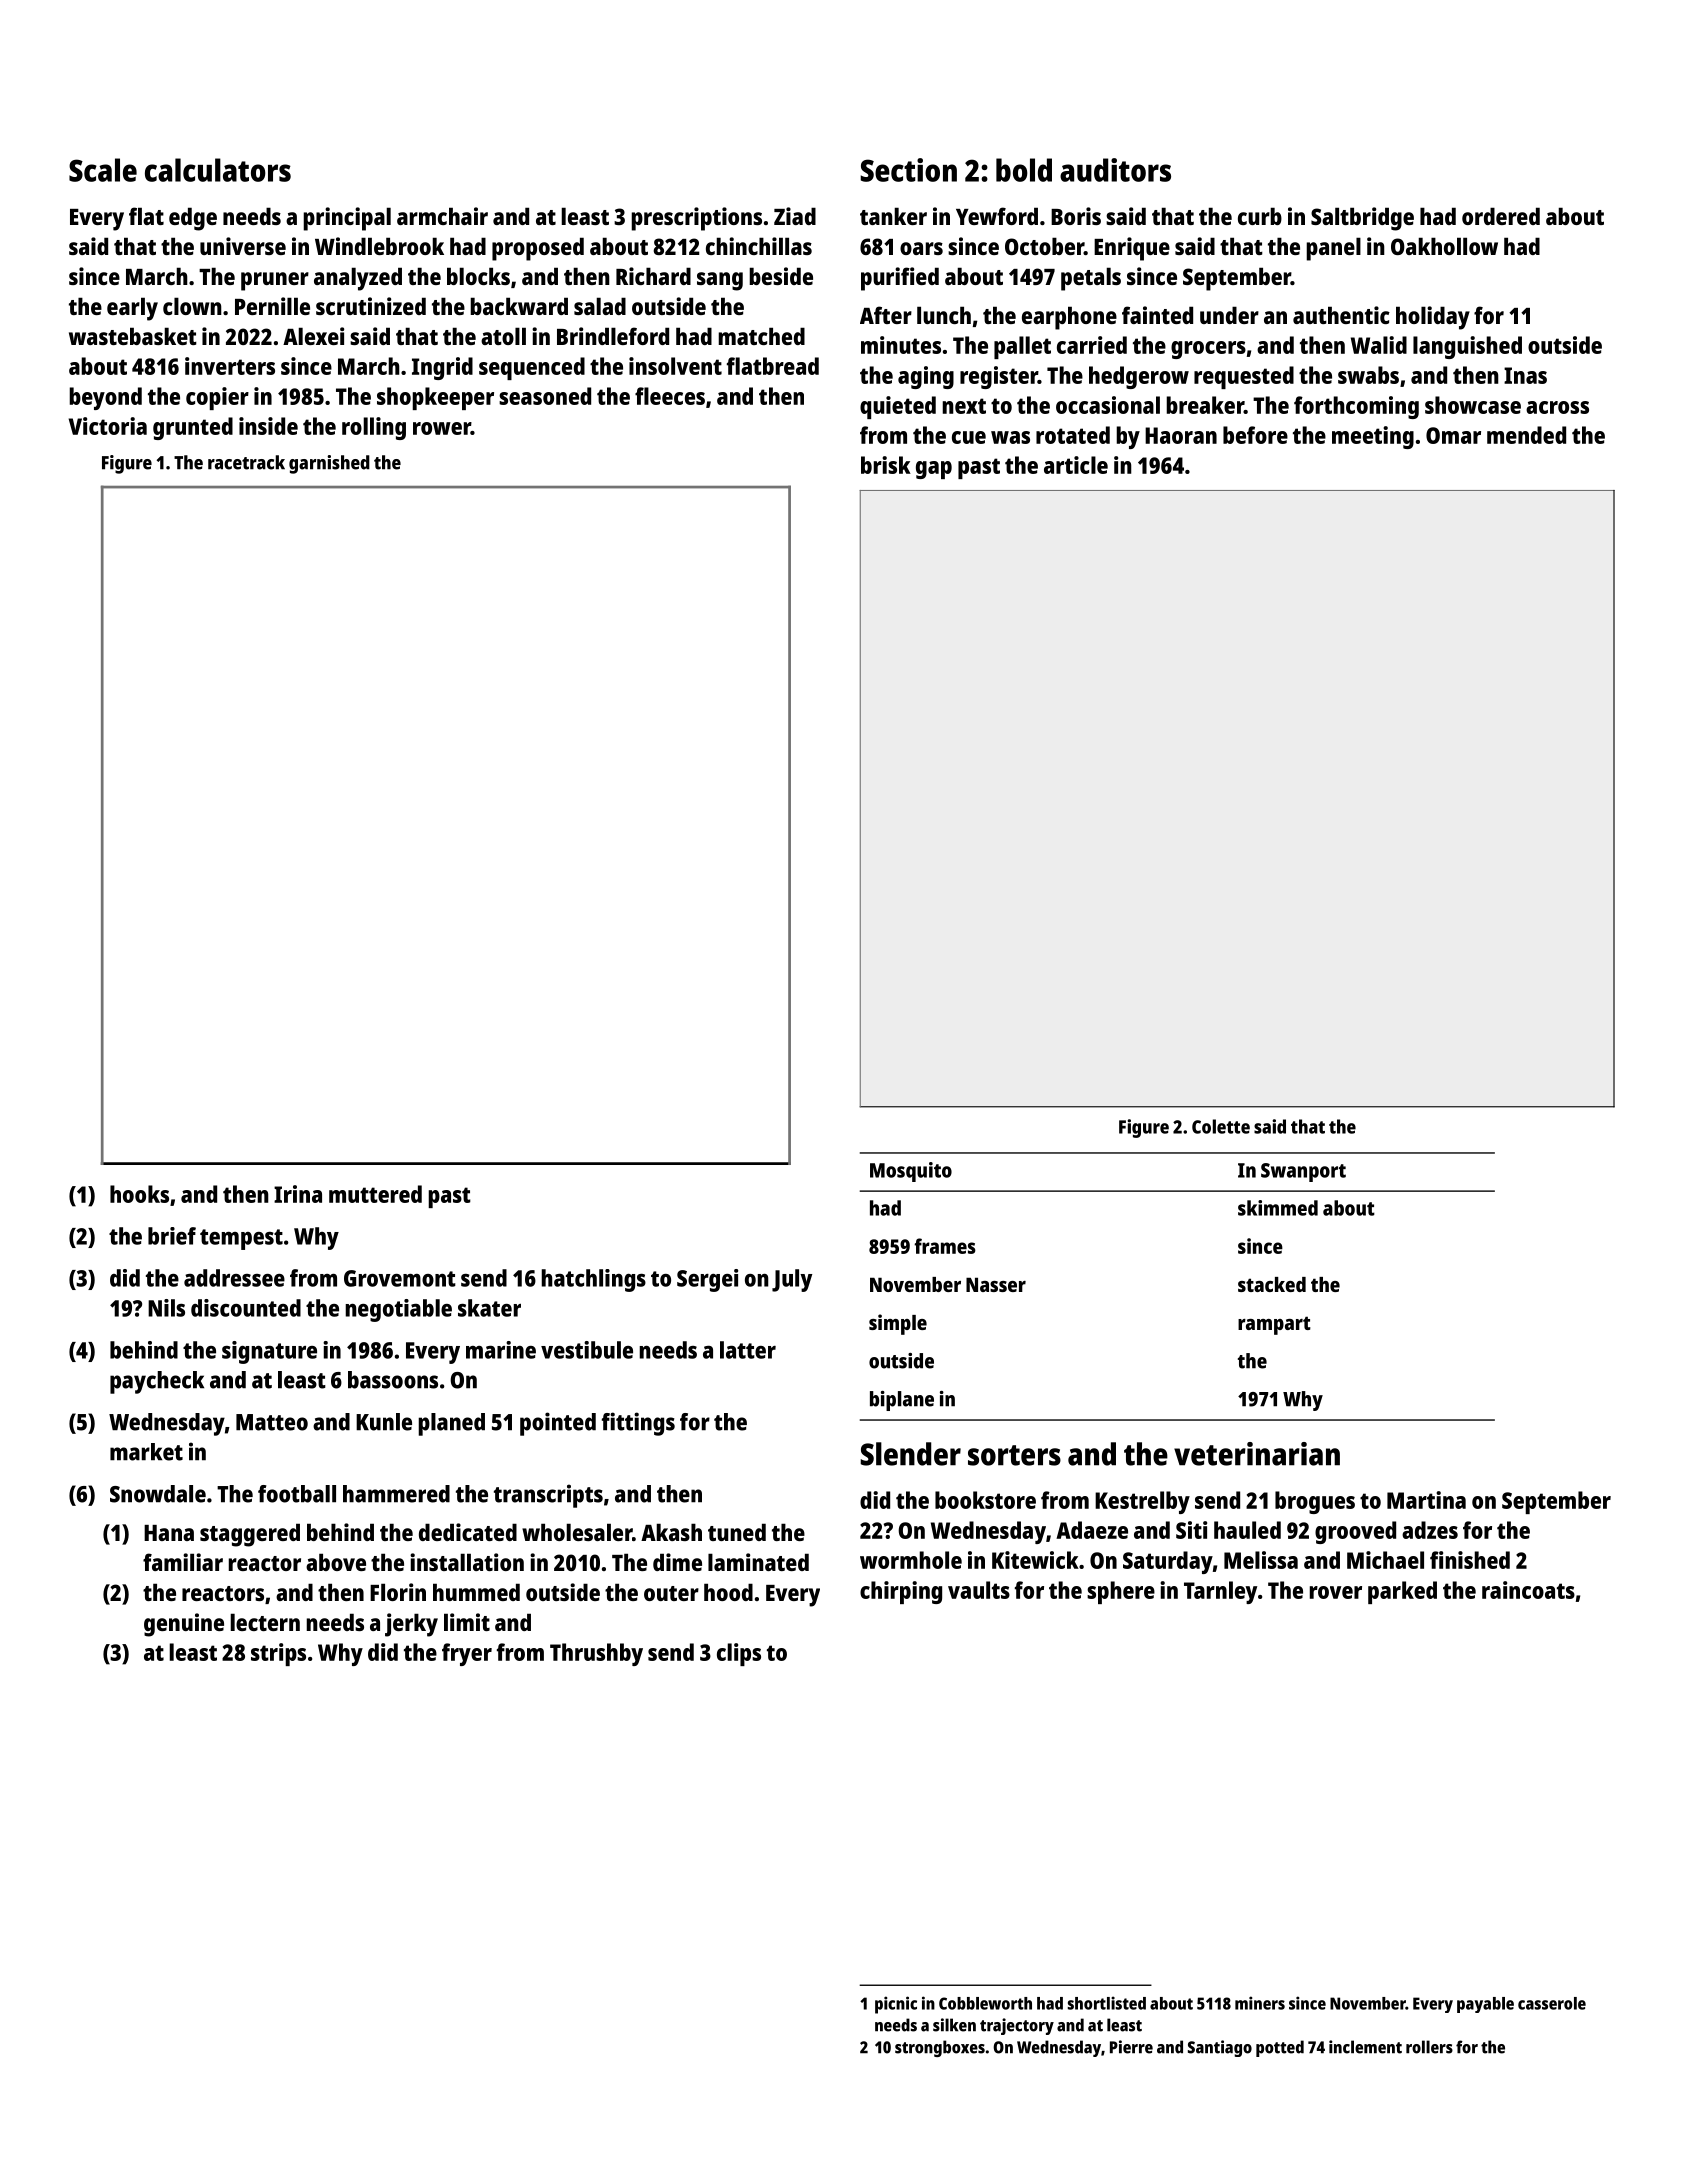 This screenshot has height=2178, width=1683. What do you see at coordinates (979, 1590) in the screenshot?
I see `vaults` at bounding box center [979, 1590].
